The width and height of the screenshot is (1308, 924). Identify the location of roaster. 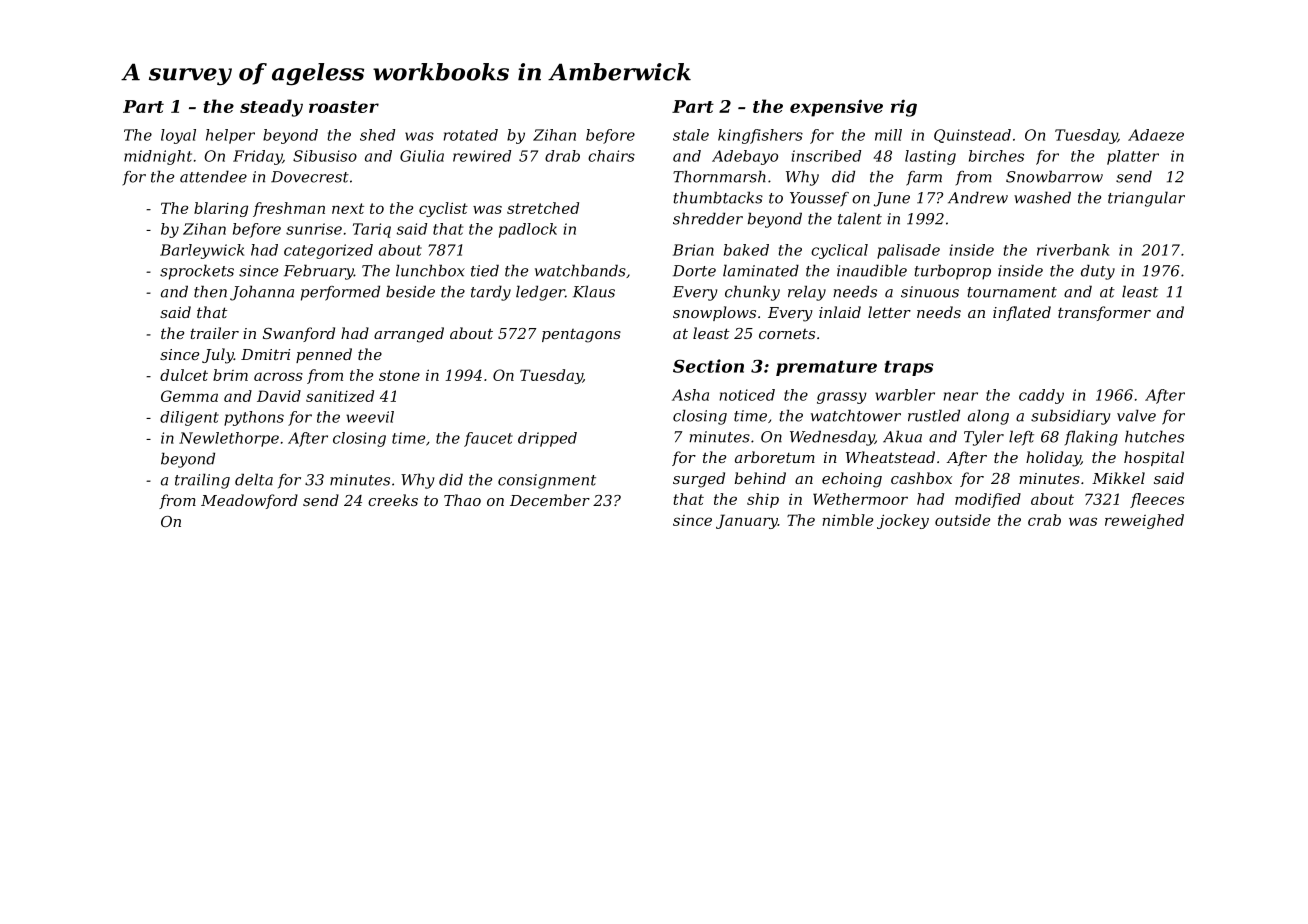
(344, 107).
